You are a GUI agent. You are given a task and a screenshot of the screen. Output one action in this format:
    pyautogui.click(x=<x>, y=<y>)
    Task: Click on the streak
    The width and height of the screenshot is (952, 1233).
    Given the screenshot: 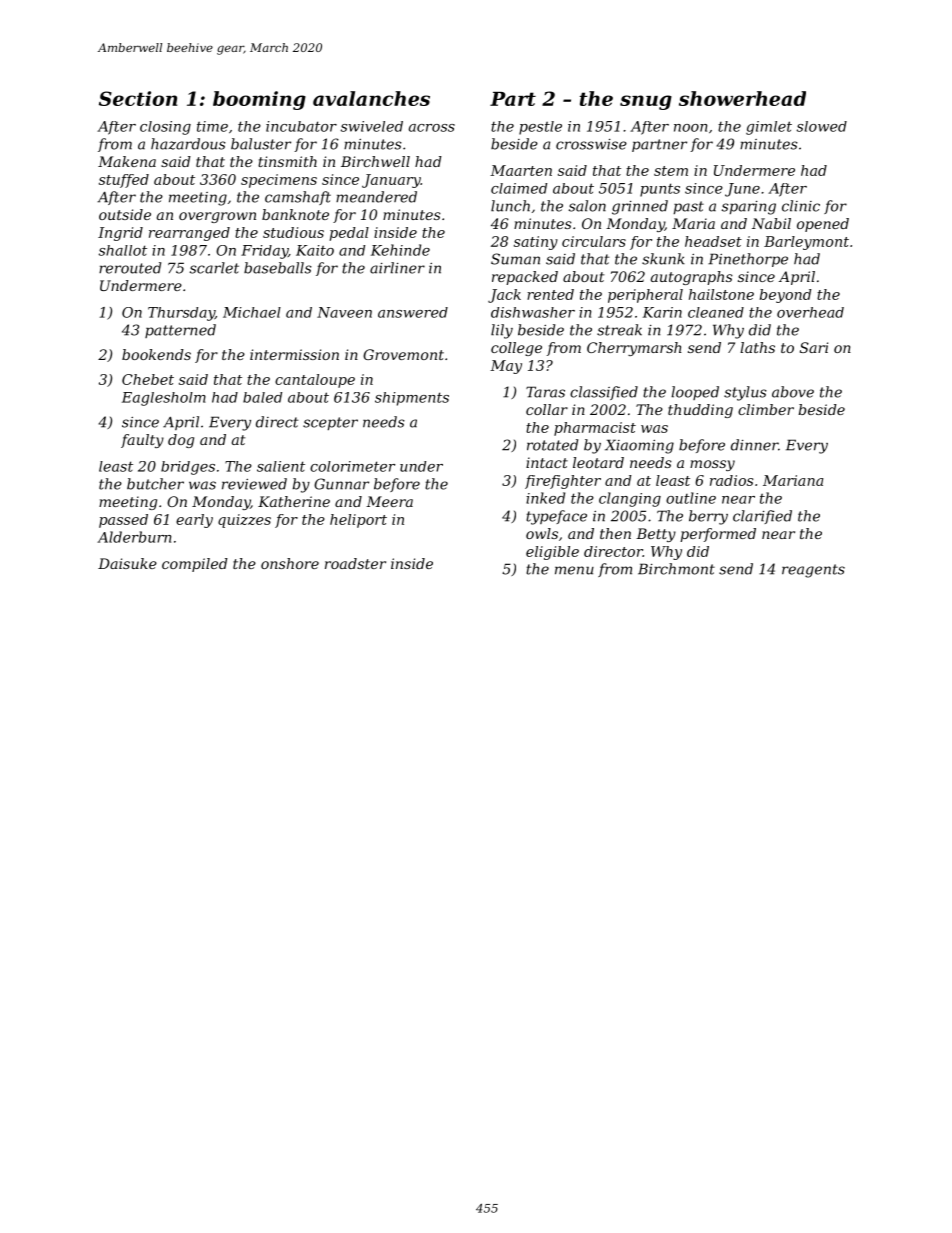 What is the action you would take?
    pyautogui.click(x=619, y=330)
